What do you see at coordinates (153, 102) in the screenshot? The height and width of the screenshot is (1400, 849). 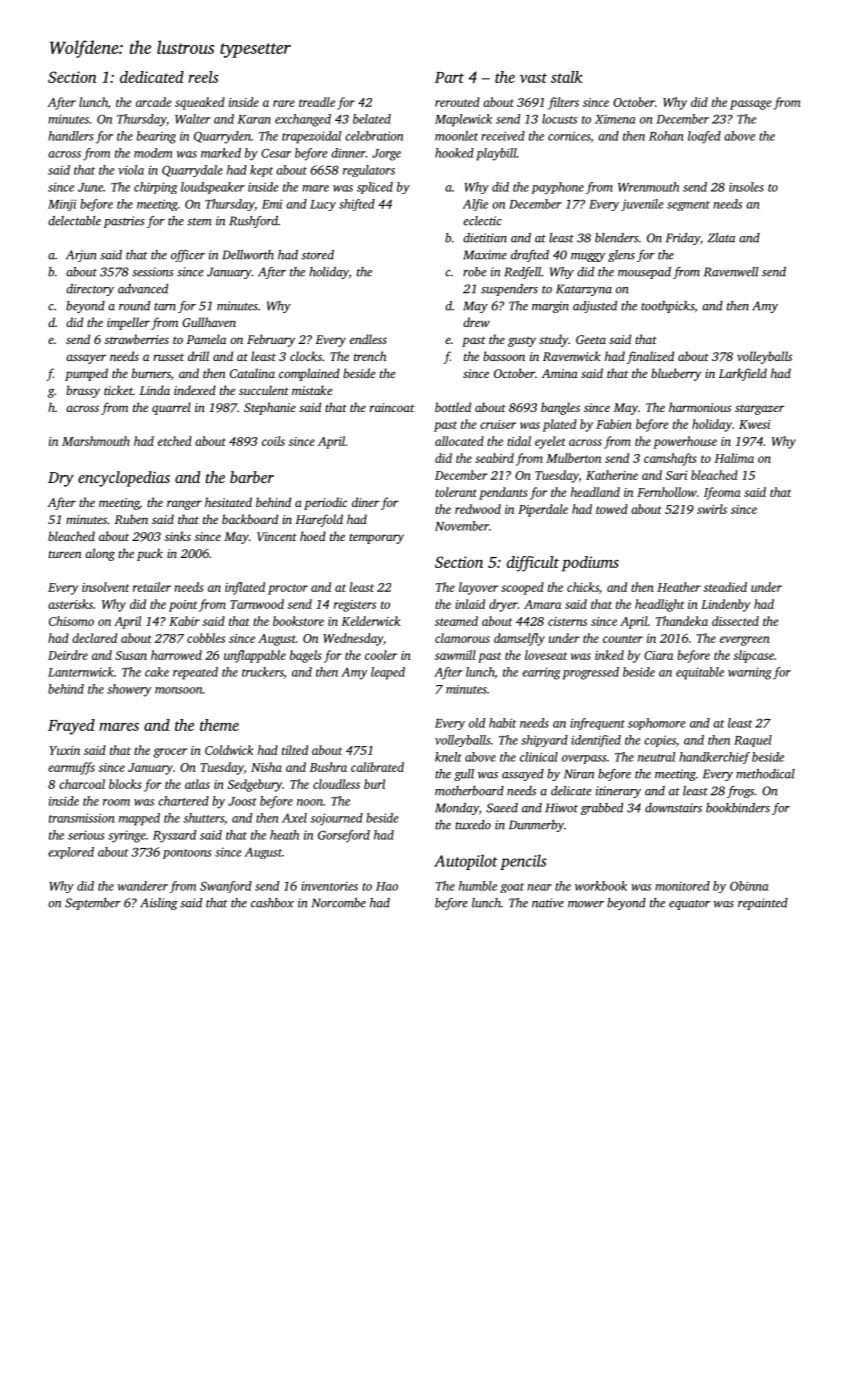 I see `arcade` at bounding box center [153, 102].
